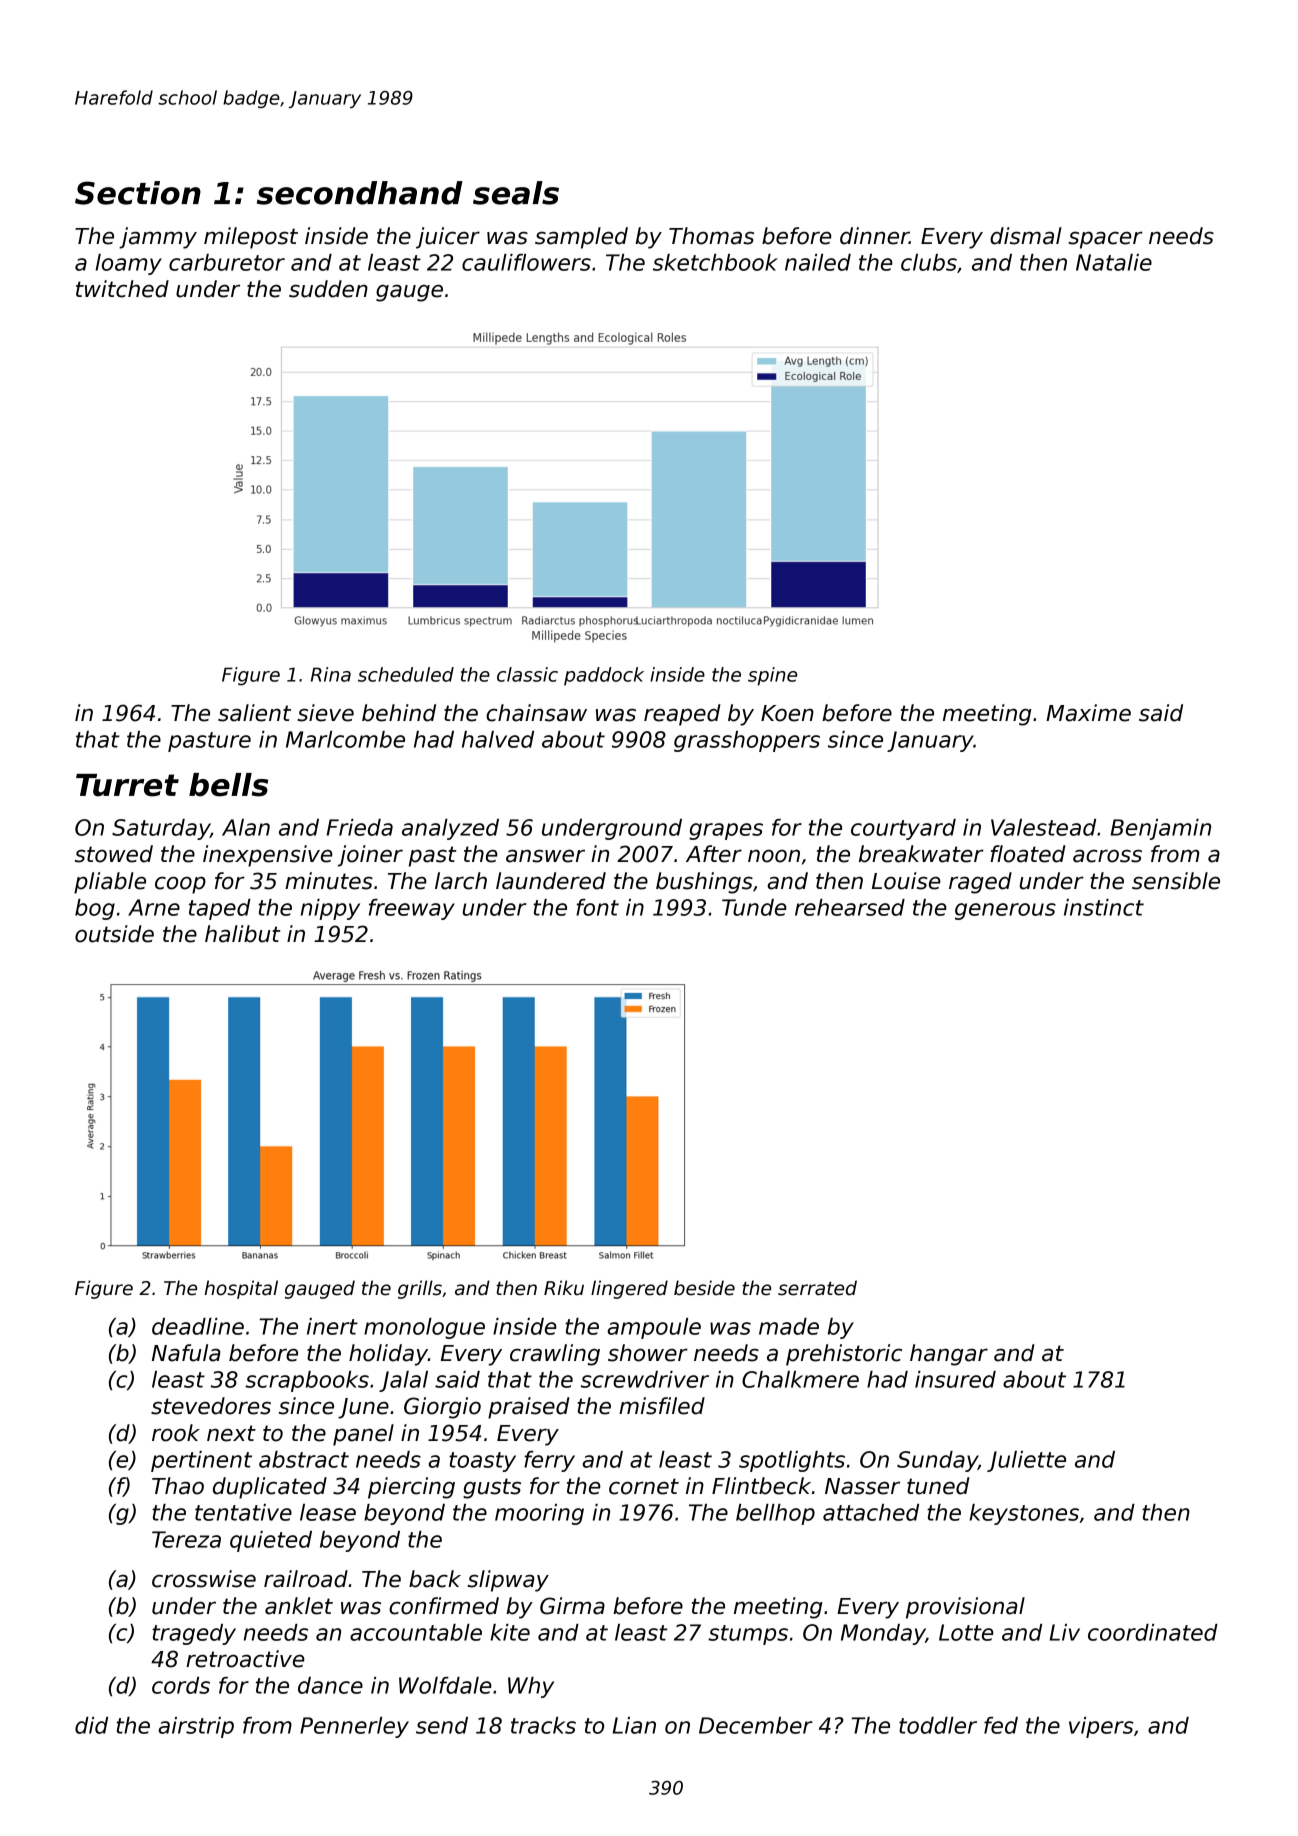  What do you see at coordinates (435, 1579) in the image?
I see `back` at bounding box center [435, 1579].
